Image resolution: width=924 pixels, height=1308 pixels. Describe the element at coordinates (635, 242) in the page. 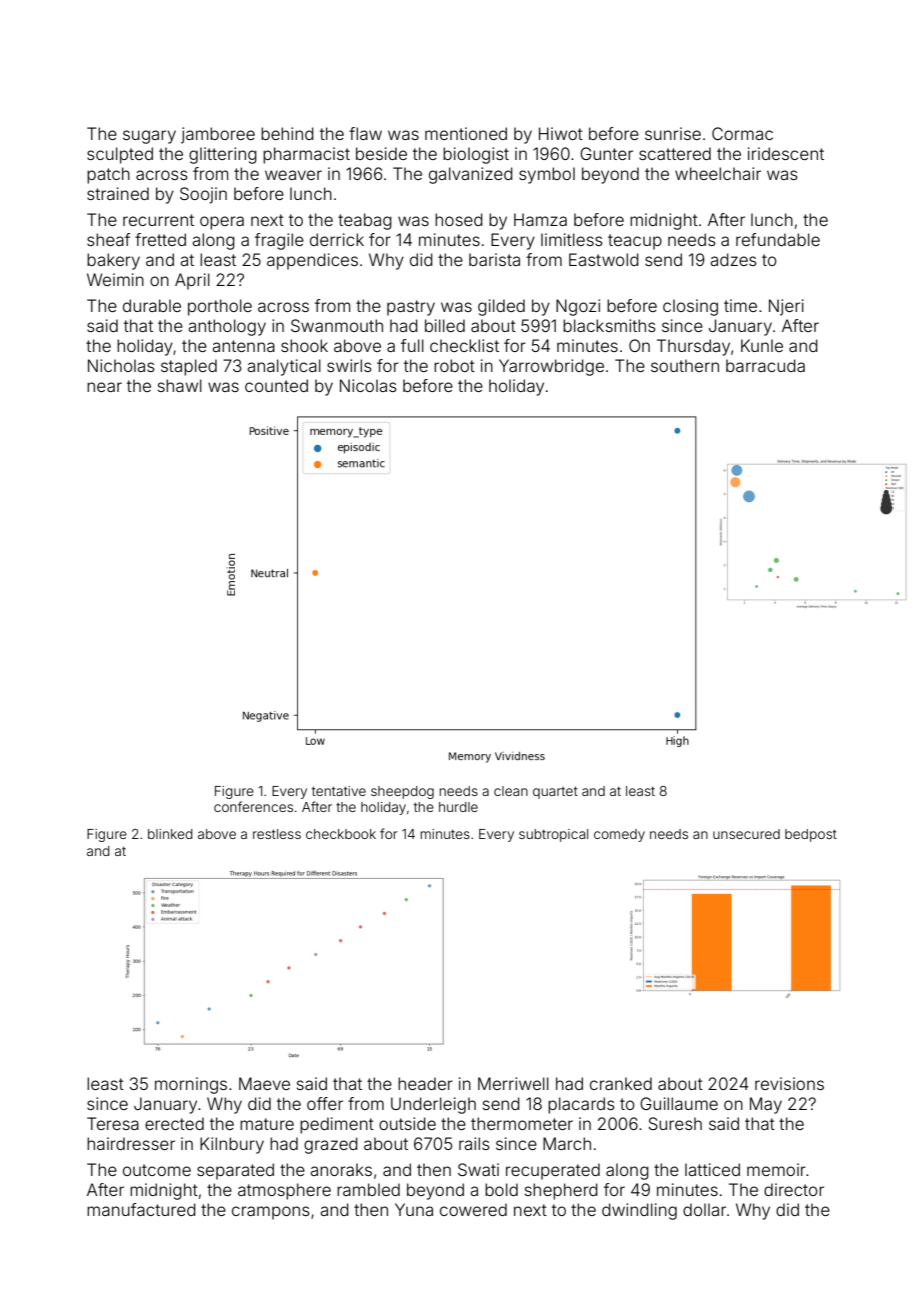

I see `teacup` at that location.
